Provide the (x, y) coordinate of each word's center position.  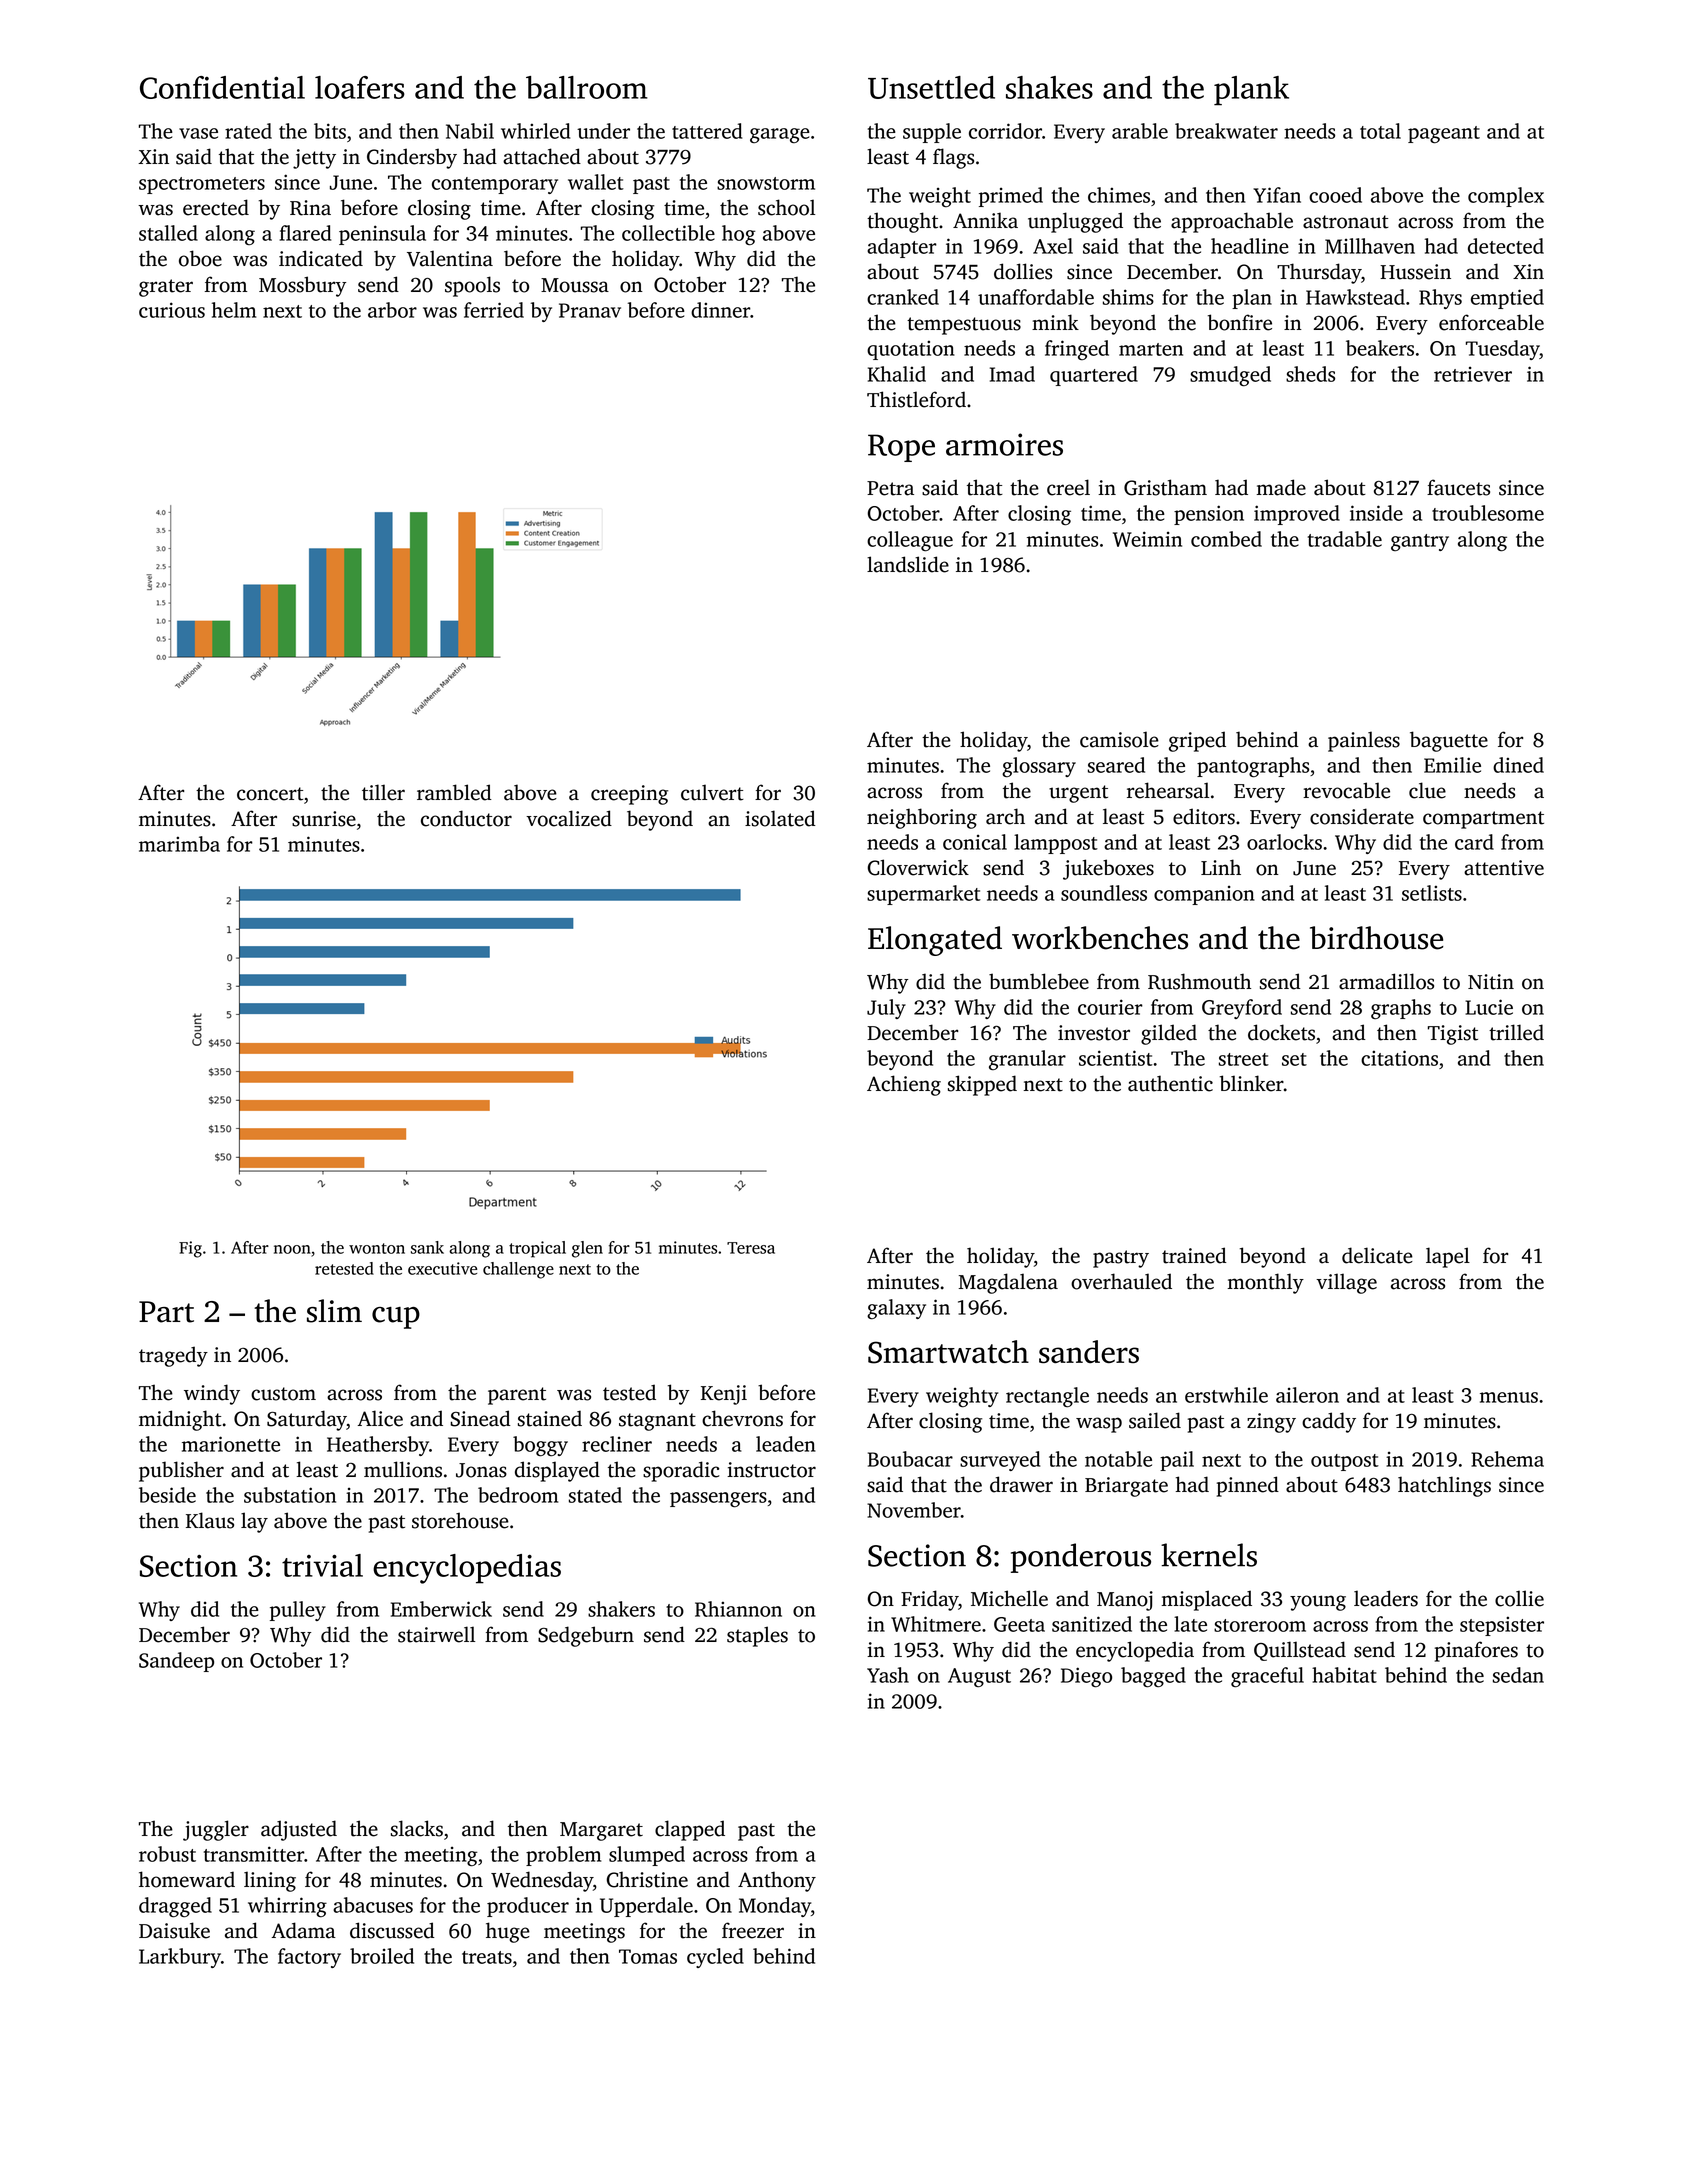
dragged (175, 1907)
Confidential (222, 87)
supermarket (924, 895)
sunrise (324, 819)
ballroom (587, 87)
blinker (1252, 1083)
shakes (1049, 87)
